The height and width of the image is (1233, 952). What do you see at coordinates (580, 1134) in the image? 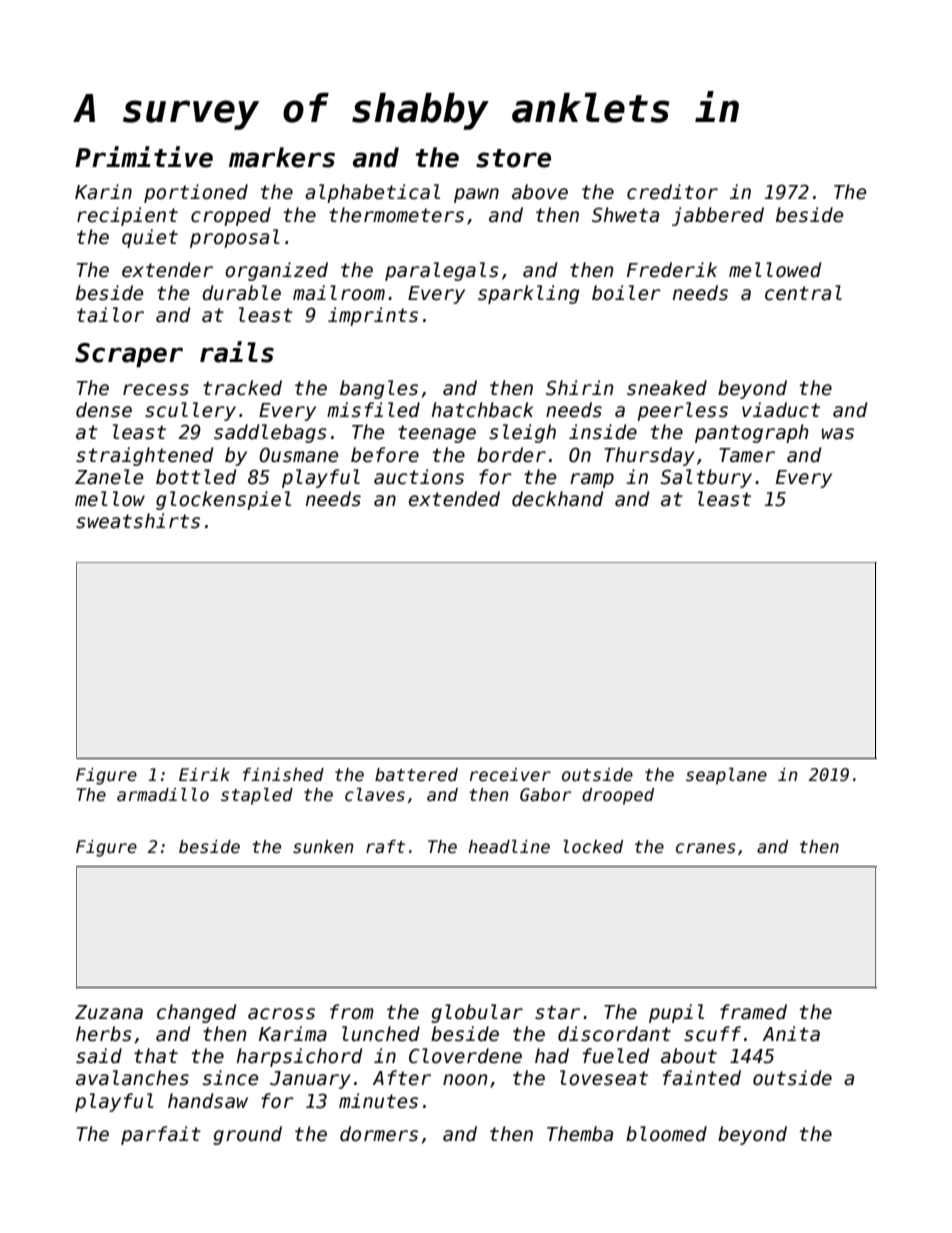
I see `Themba` at bounding box center [580, 1134].
